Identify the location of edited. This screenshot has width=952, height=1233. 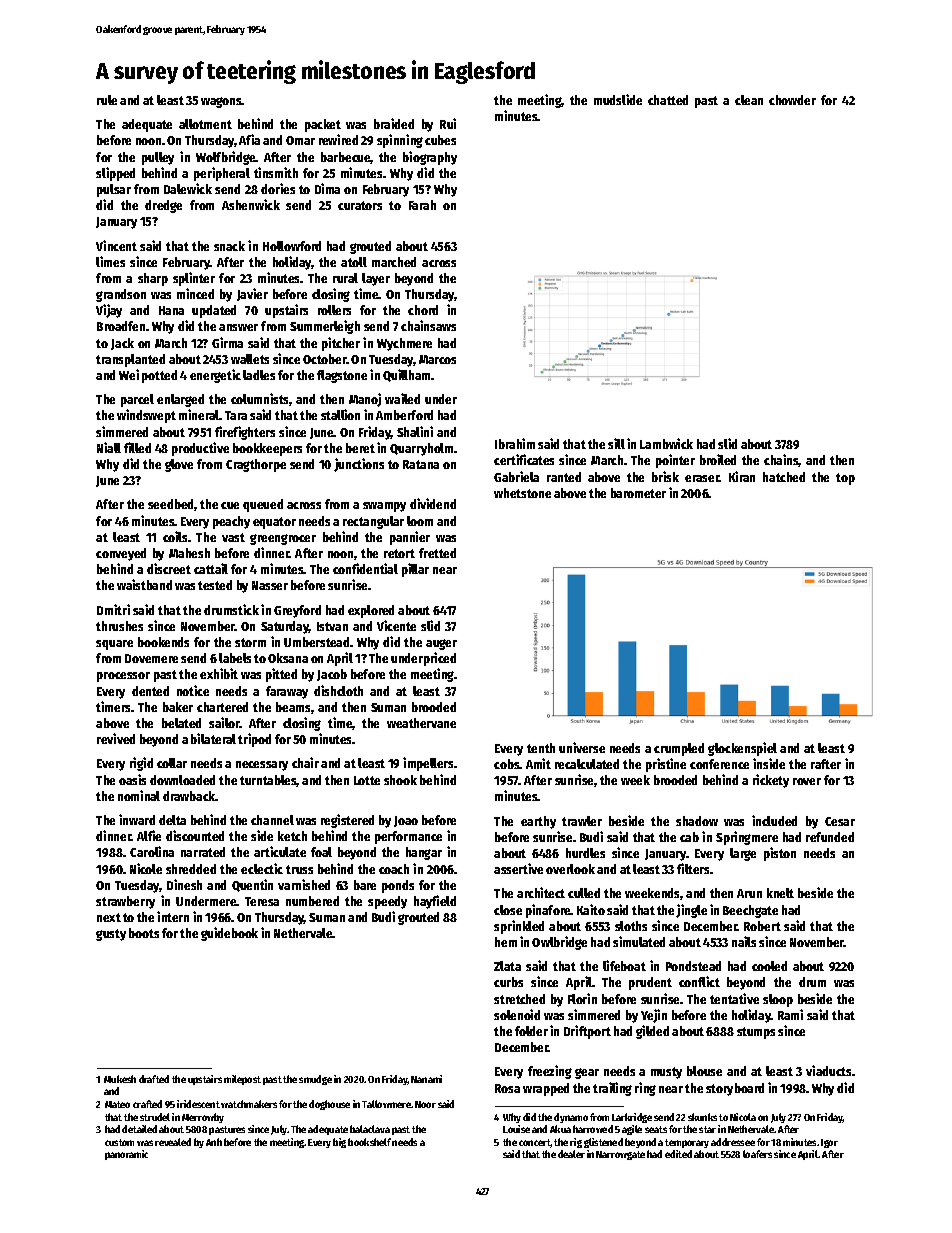
(678, 1154).
